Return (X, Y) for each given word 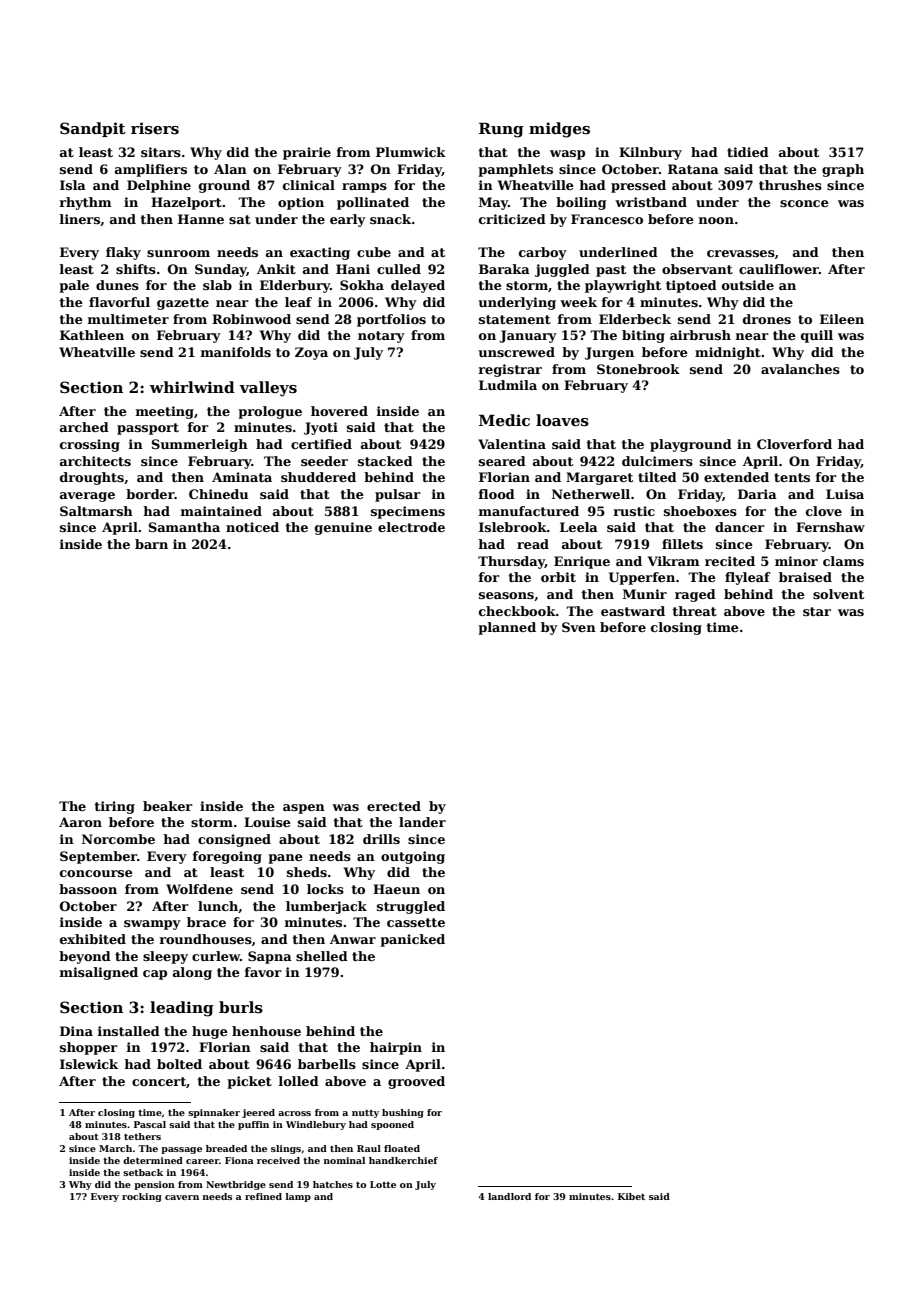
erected (394, 806)
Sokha (362, 285)
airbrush (700, 335)
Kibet (631, 1196)
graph (843, 170)
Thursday (511, 562)
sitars (161, 152)
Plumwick (411, 152)
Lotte (383, 1184)
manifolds (236, 352)
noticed (252, 527)
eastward (633, 611)
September (98, 857)
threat (694, 611)
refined (263, 1196)
